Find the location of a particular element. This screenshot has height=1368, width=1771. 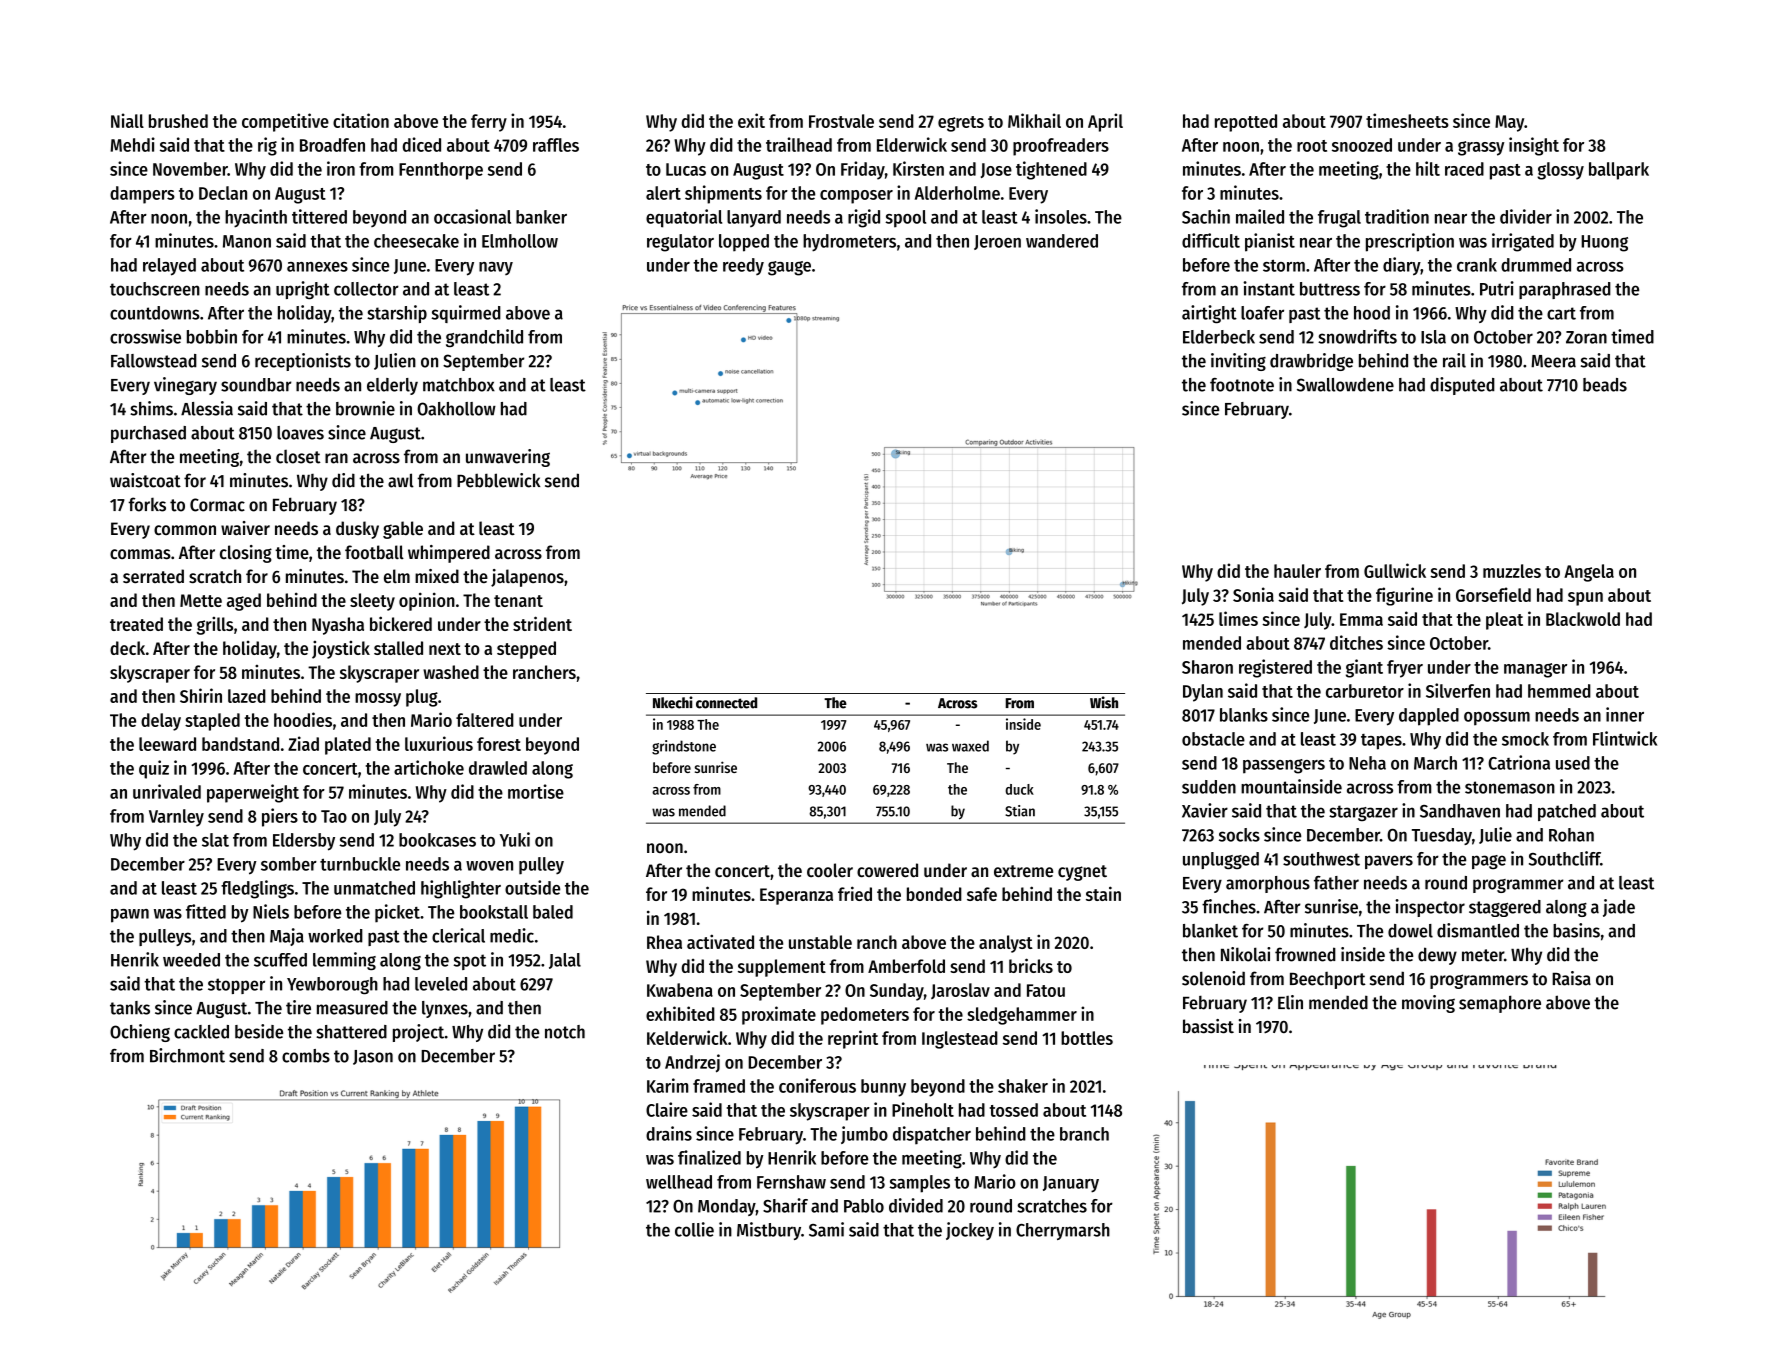

brownie is located at coordinates (365, 408).
